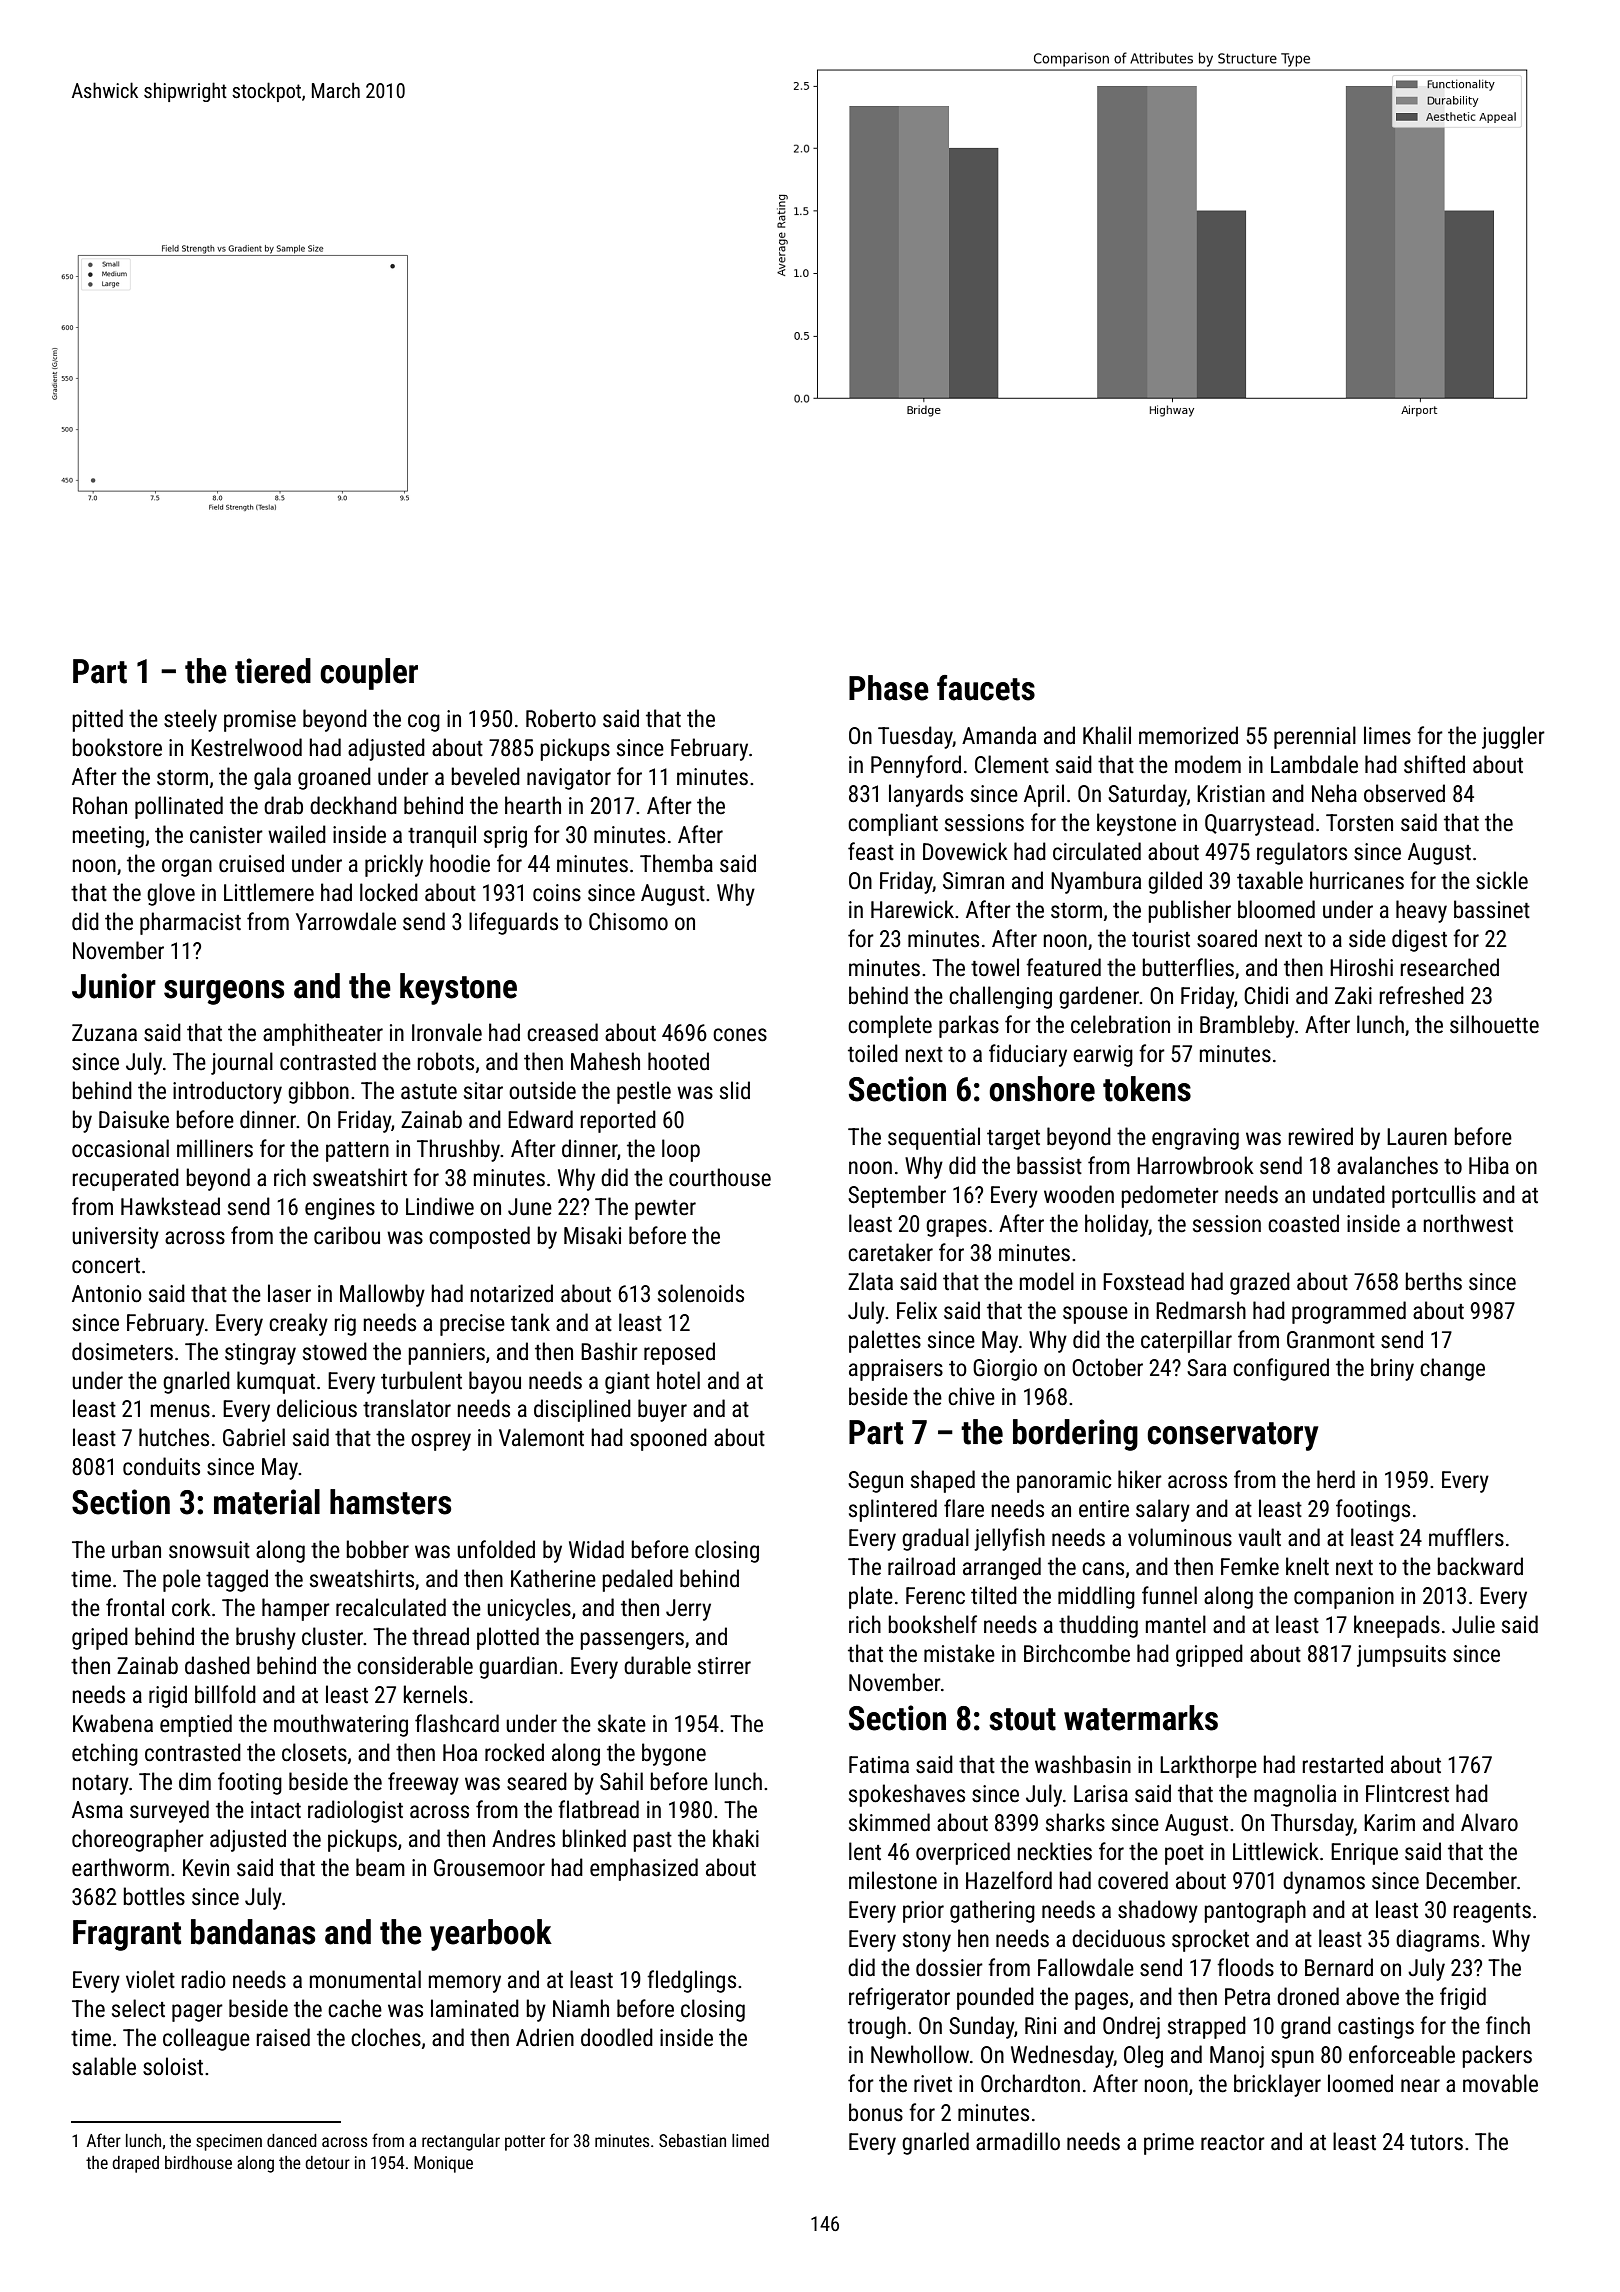 Image resolution: width=1620 pixels, height=2292 pixels. Describe the element at coordinates (652, 1842) in the screenshot. I see `past` at that location.
